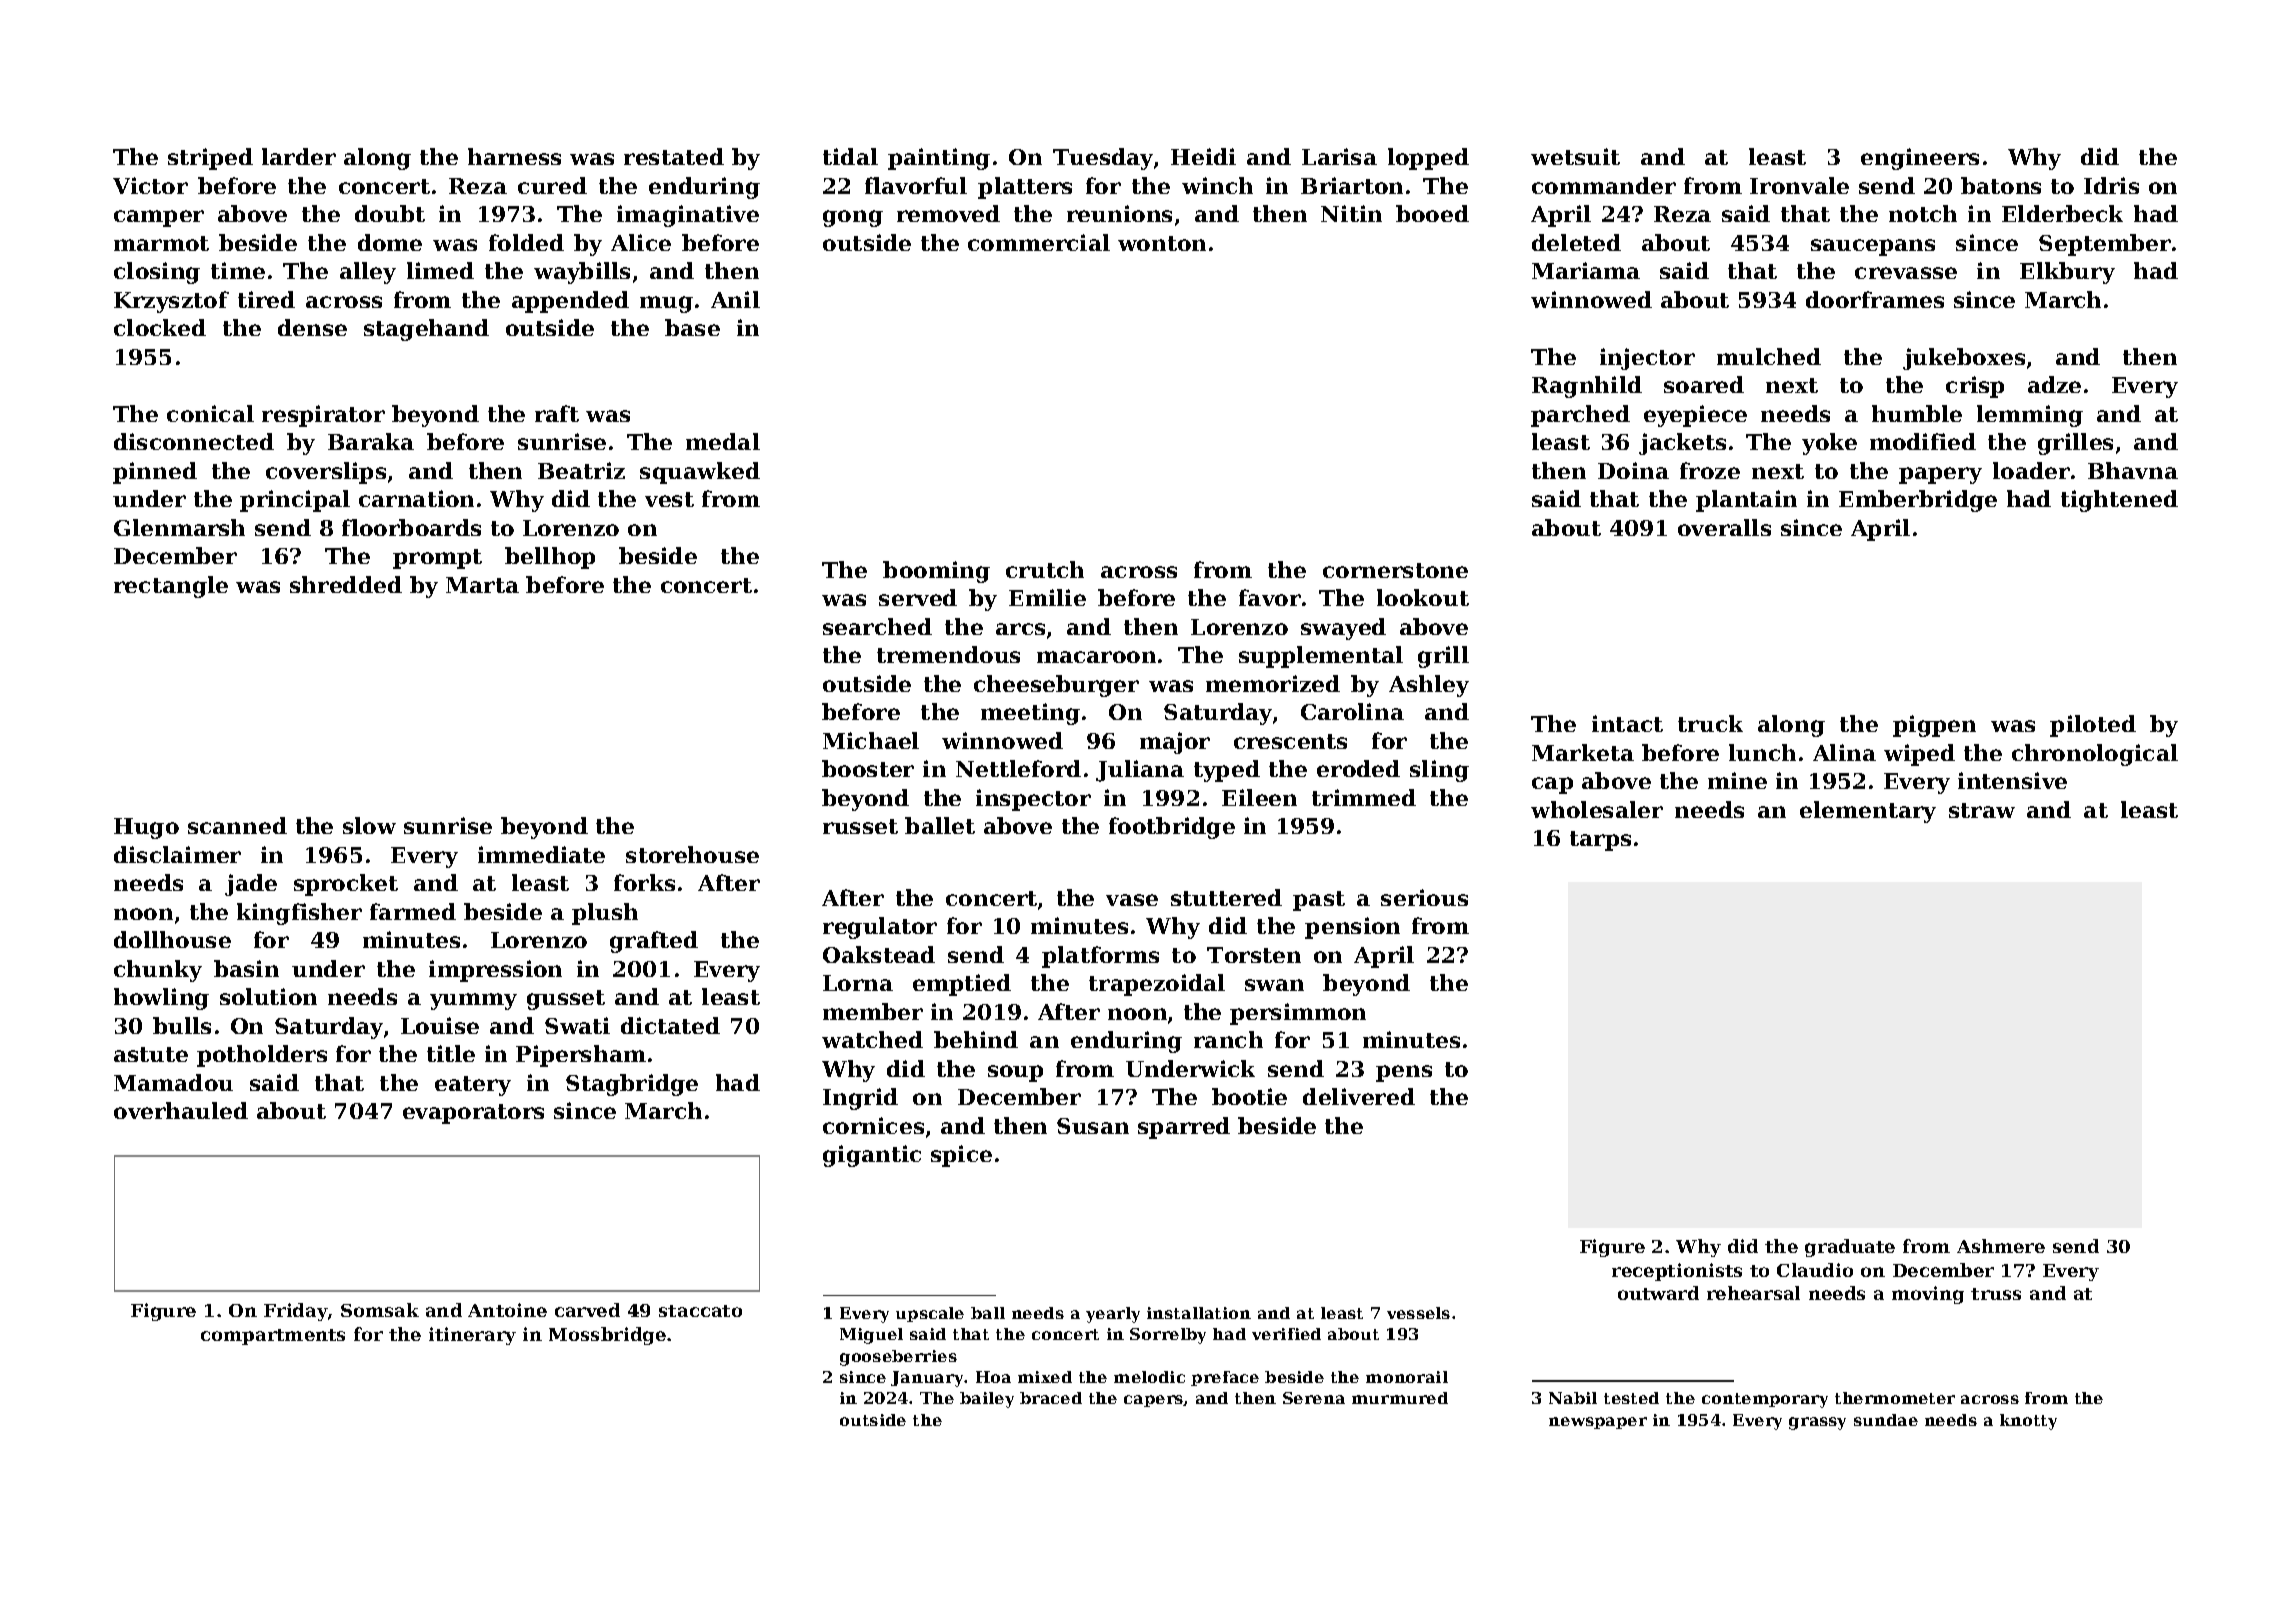  I want to click on overhauled, so click(181, 1110).
